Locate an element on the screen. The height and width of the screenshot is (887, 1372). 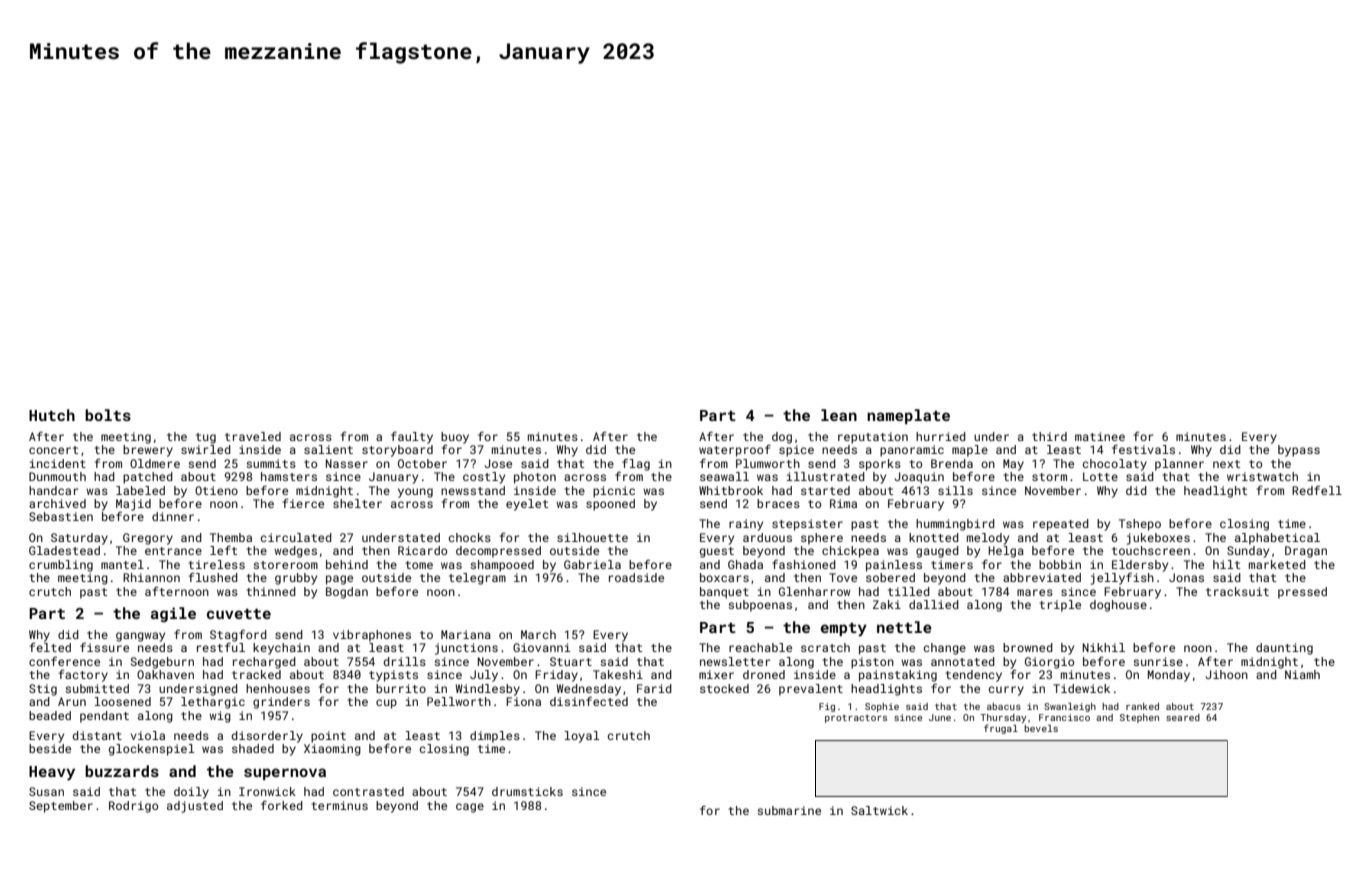
cage is located at coordinates (470, 808).
